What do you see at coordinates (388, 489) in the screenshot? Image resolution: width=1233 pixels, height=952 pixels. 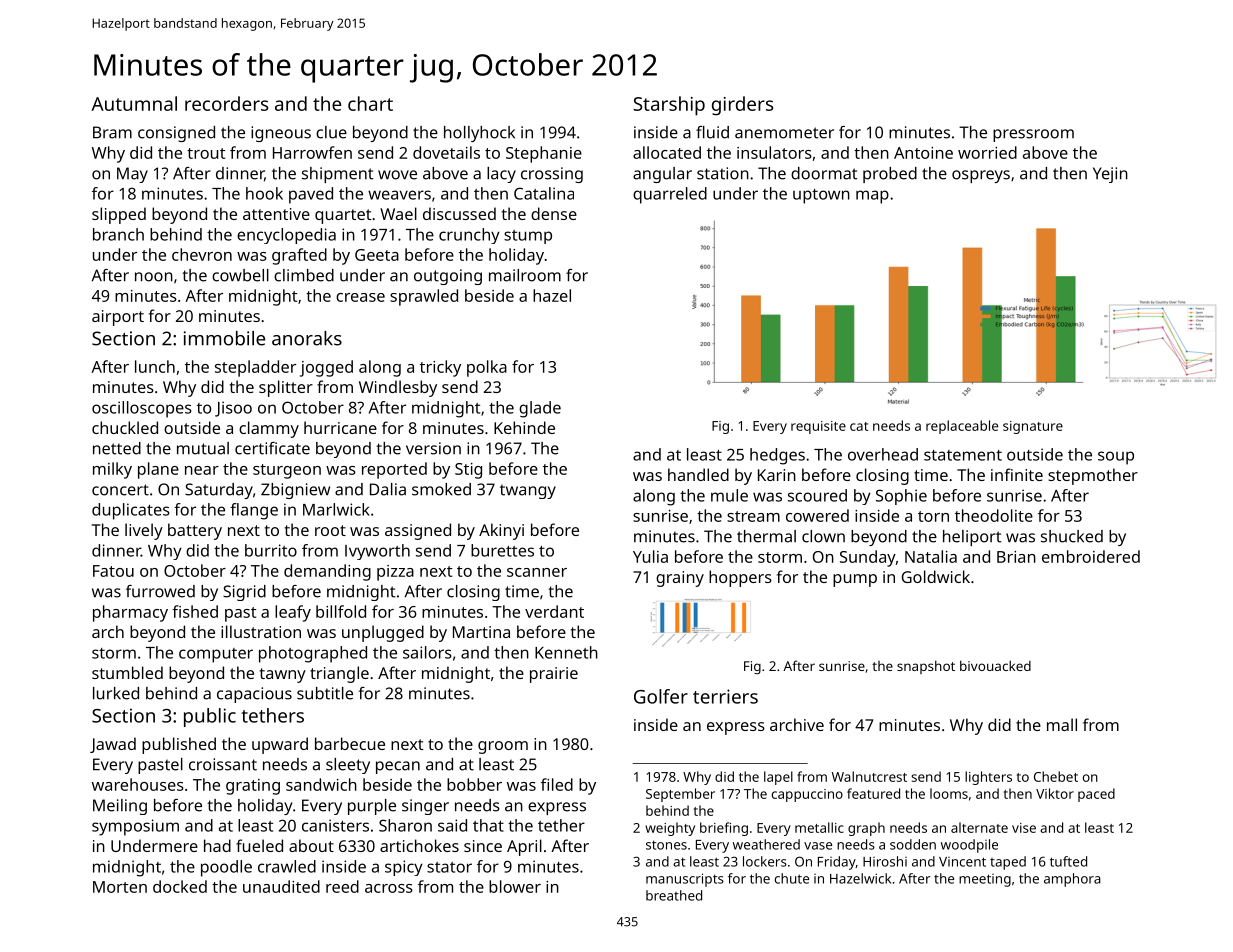 I see `Dalia` at bounding box center [388, 489].
